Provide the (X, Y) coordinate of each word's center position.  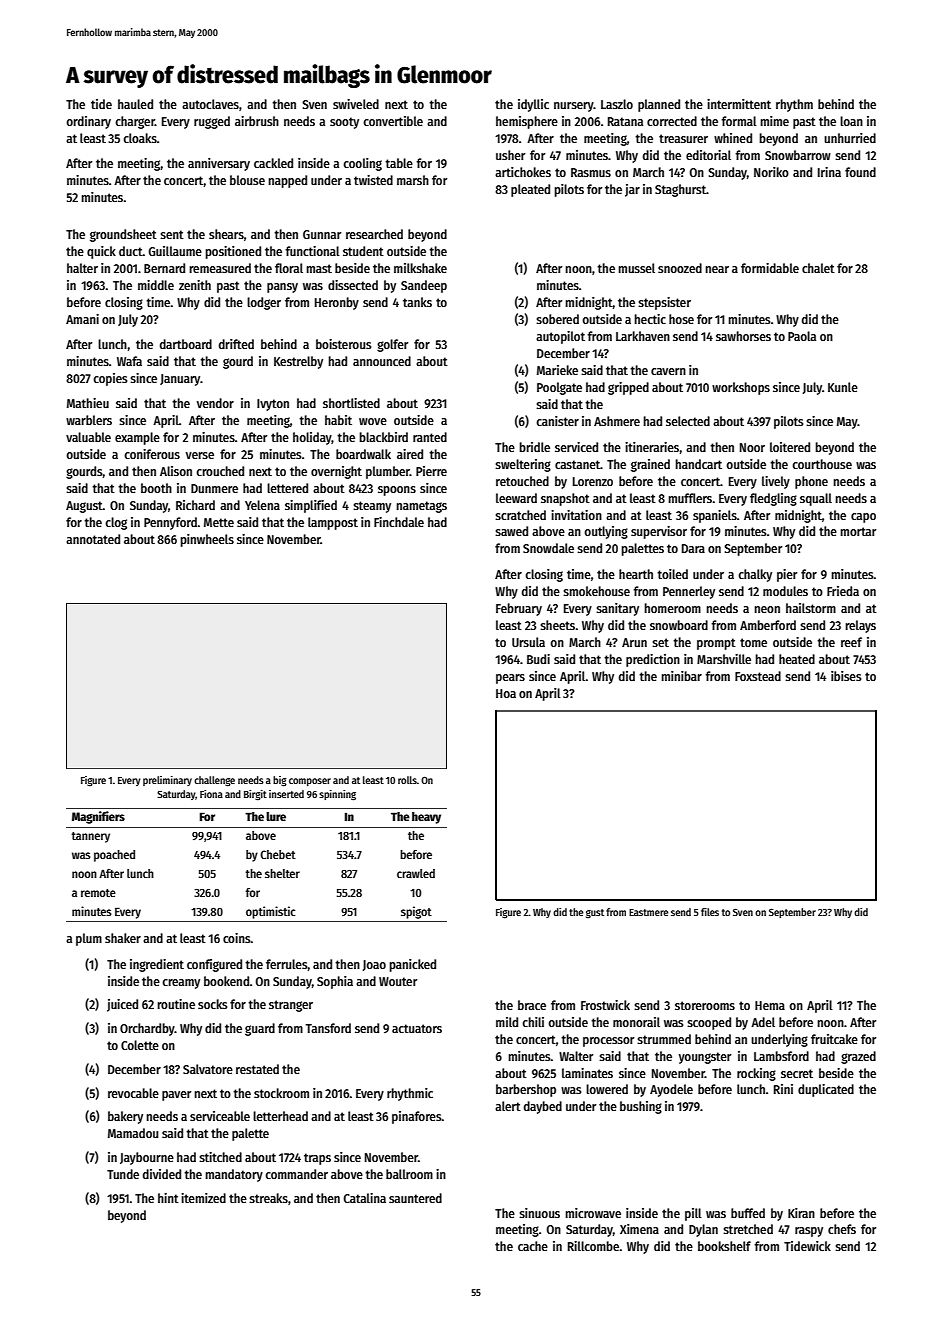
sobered (557, 319)
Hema (770, 1005)
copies (110, 379)
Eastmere (648, 912)
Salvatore (208, 1069)
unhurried (850, 138)
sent (172, 234)
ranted (430, 437)
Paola (802, 336)
